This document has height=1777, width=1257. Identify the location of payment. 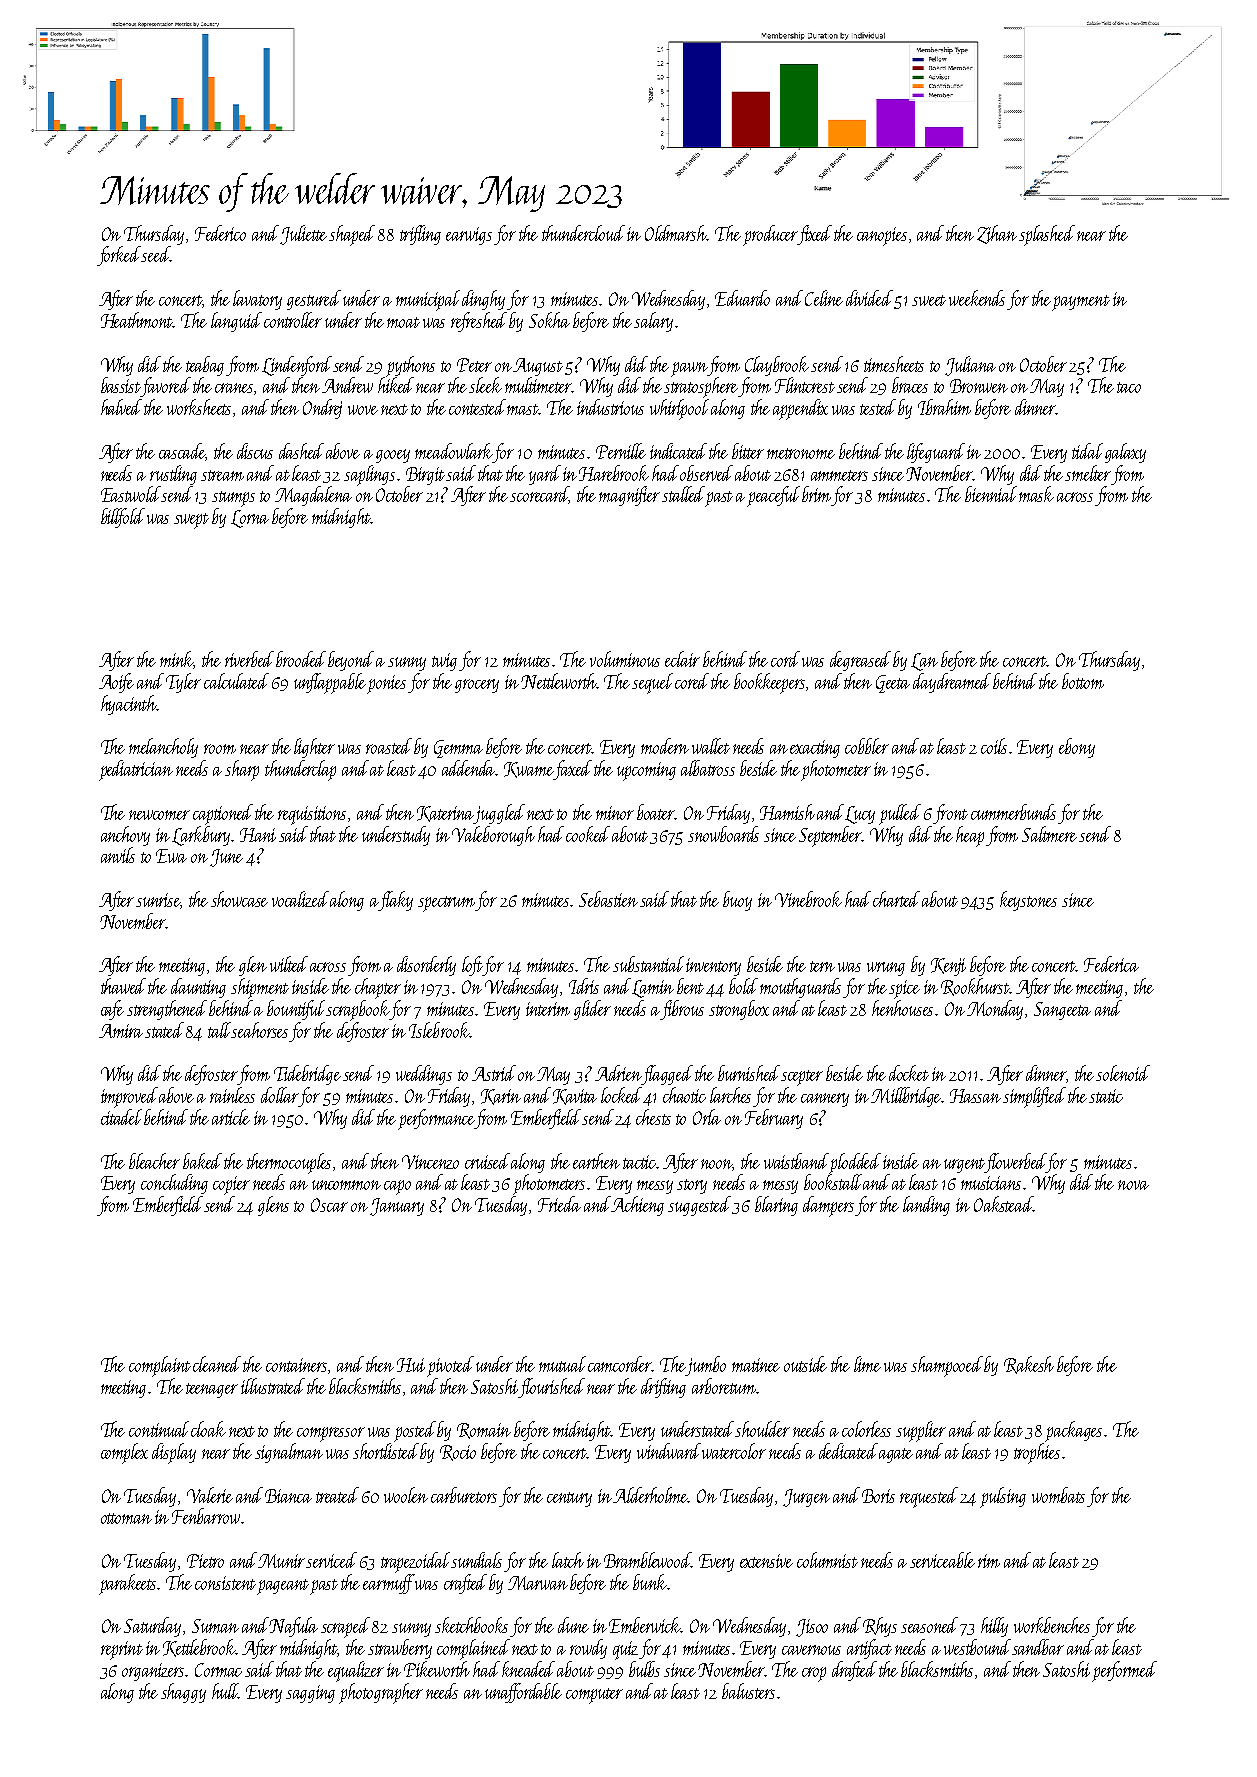
(1081, 302).
